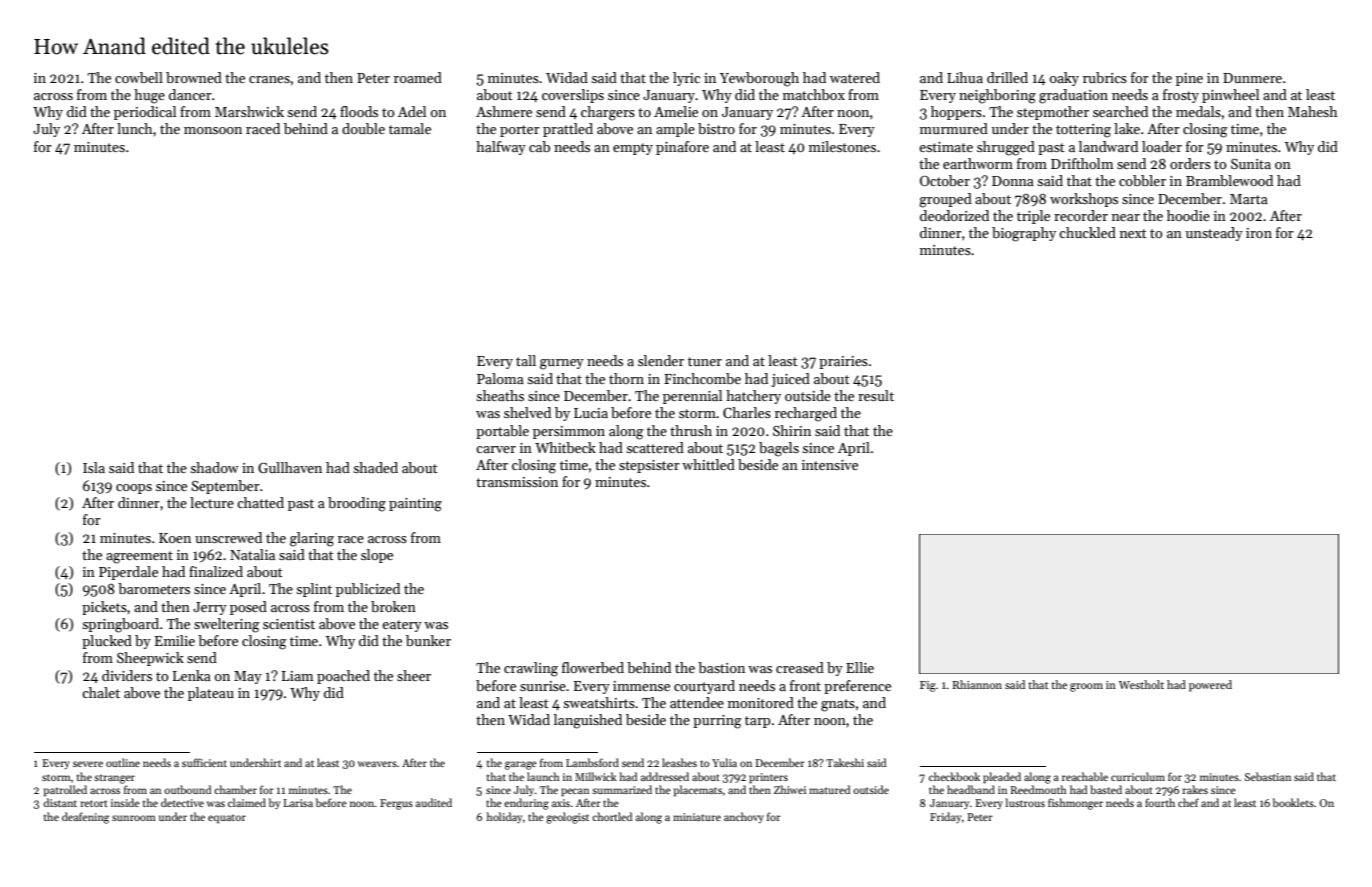 The image size is (1372, 887). Describe the element at coordinates (418, 77) in the document. I see `roamed` at that location.
